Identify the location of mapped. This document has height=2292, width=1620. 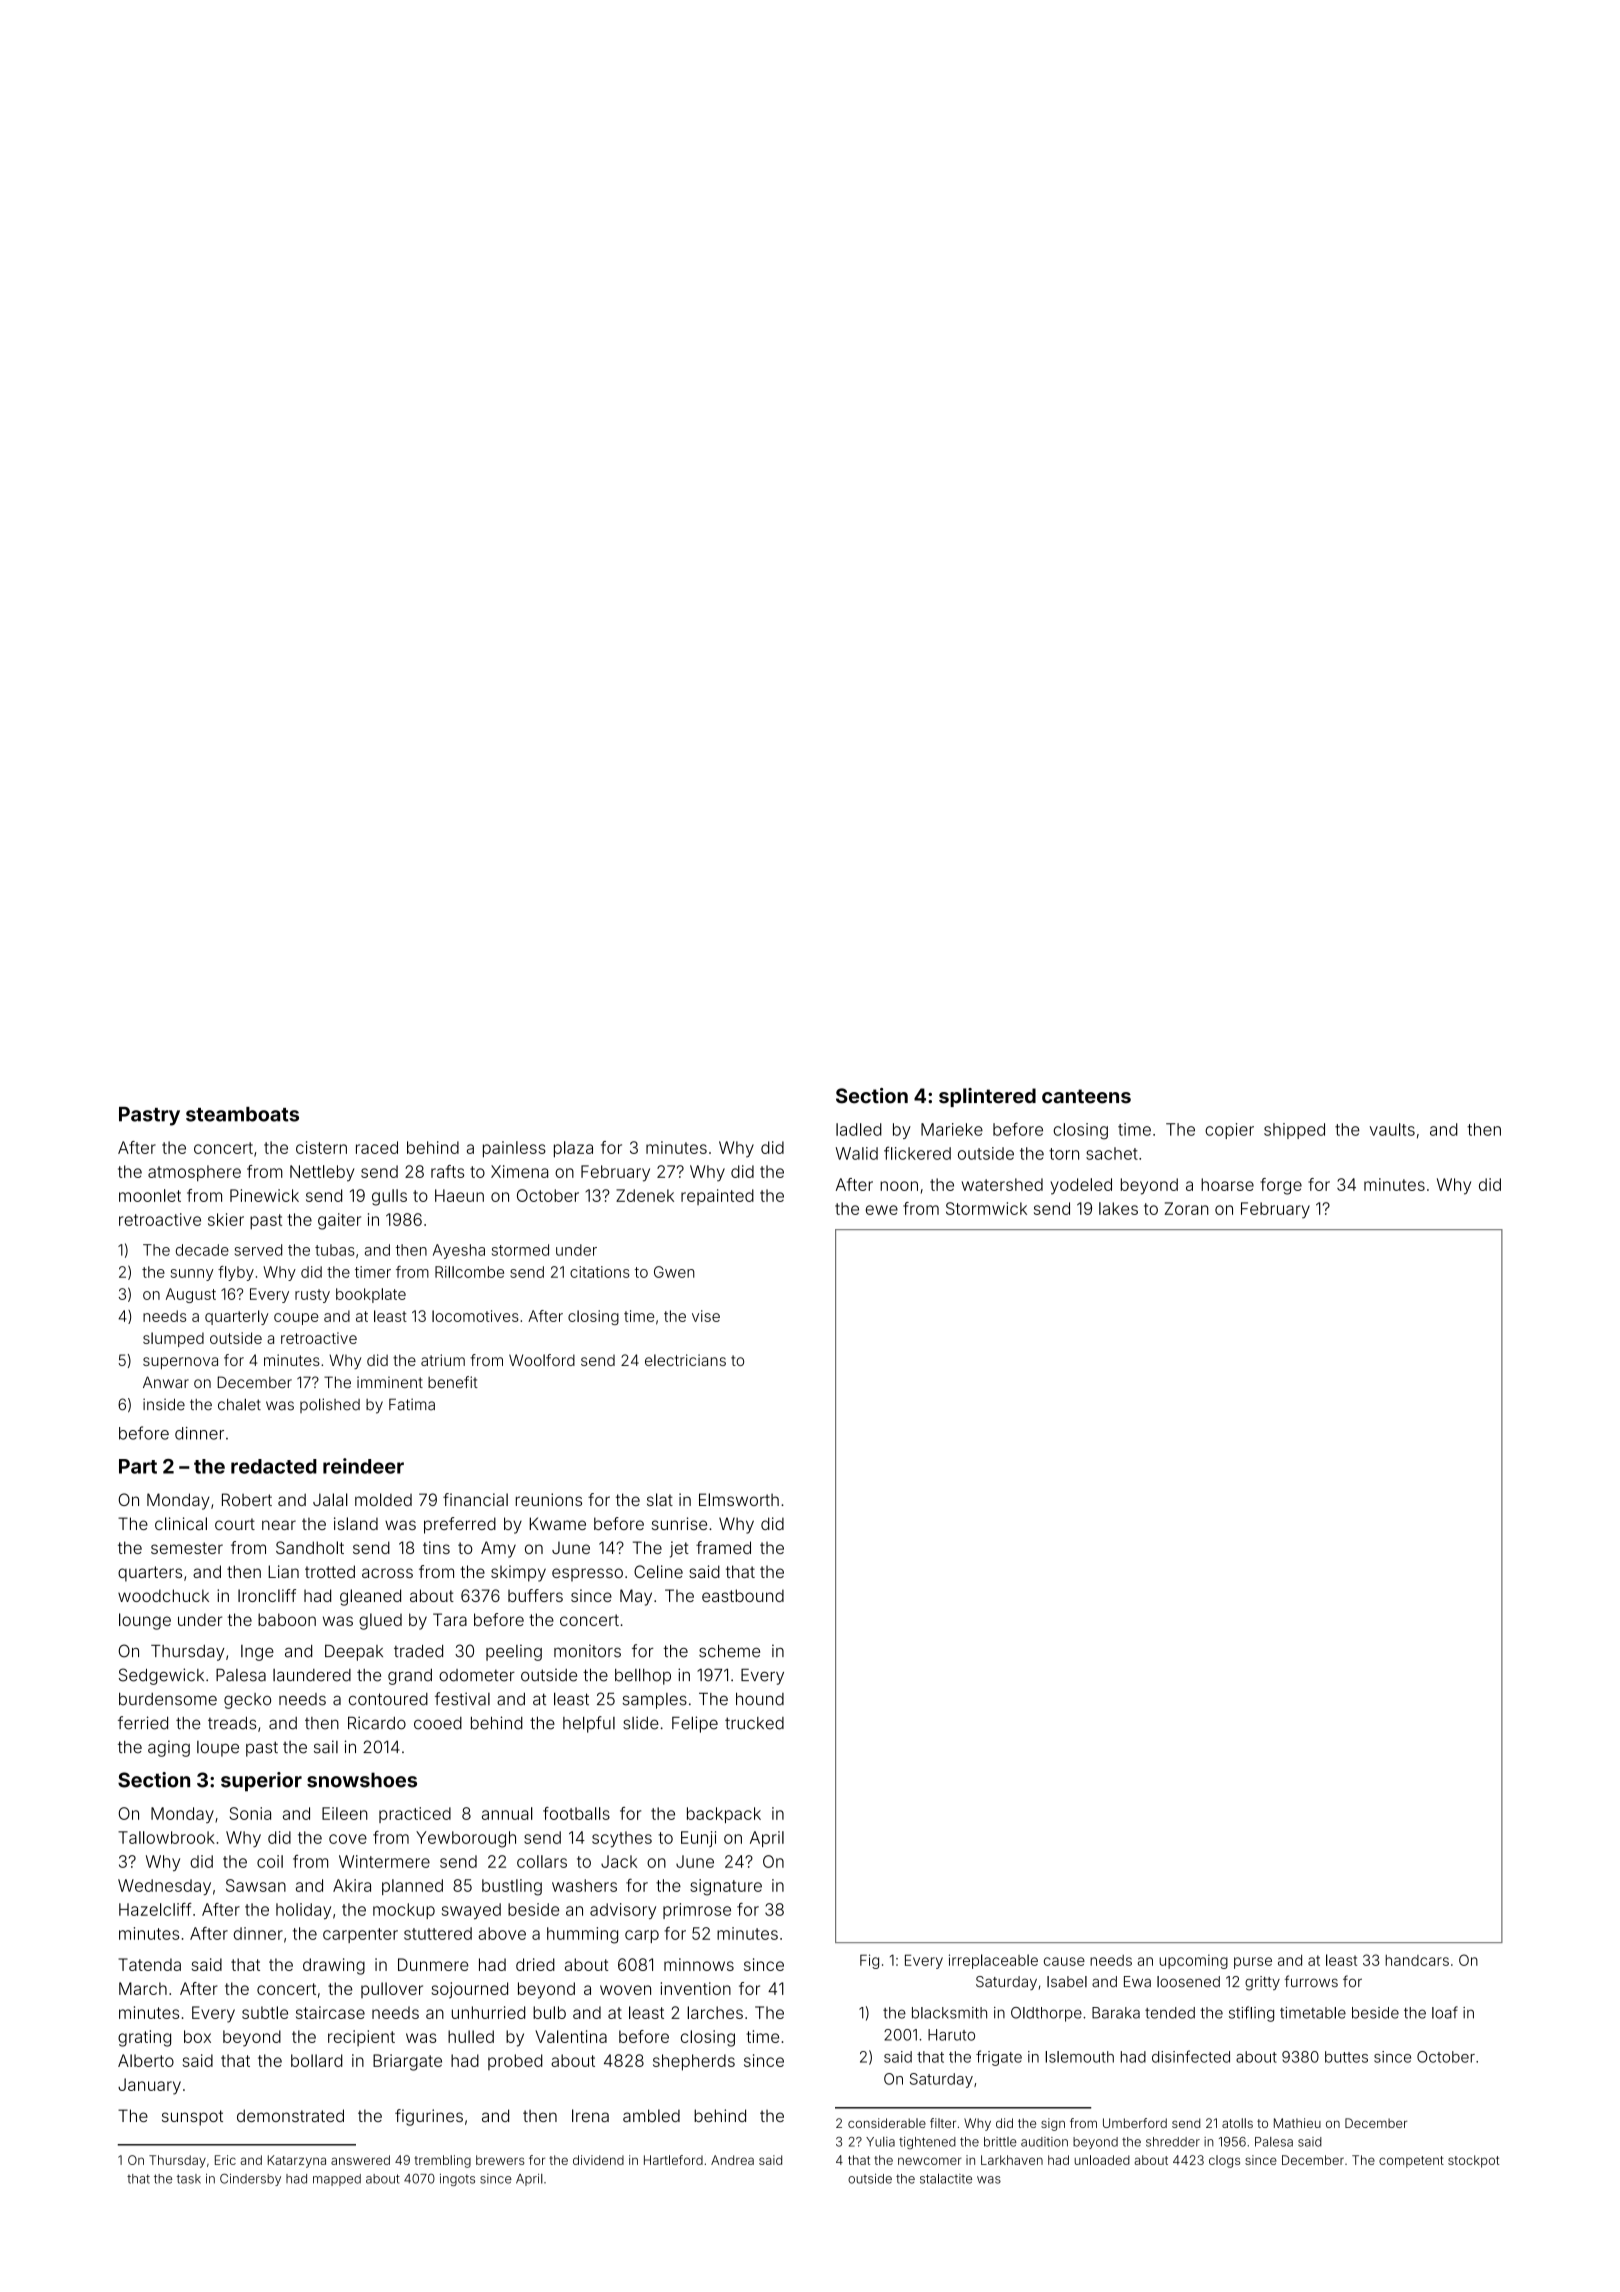
(337, 2180).
